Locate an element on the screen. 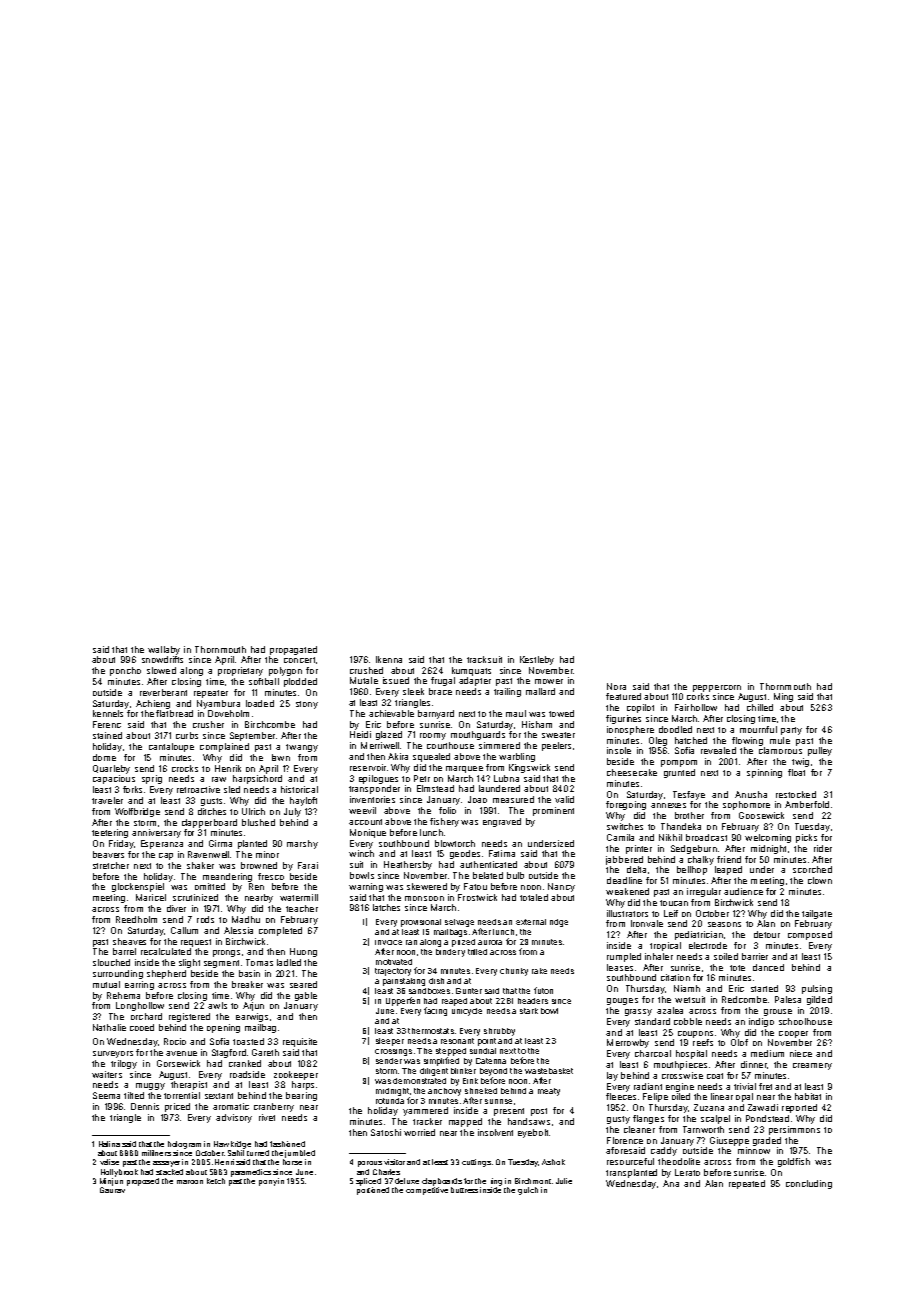 The width and height of the screenshot is (924, 1308). Quarleby is located at coordinates (111, 769).
